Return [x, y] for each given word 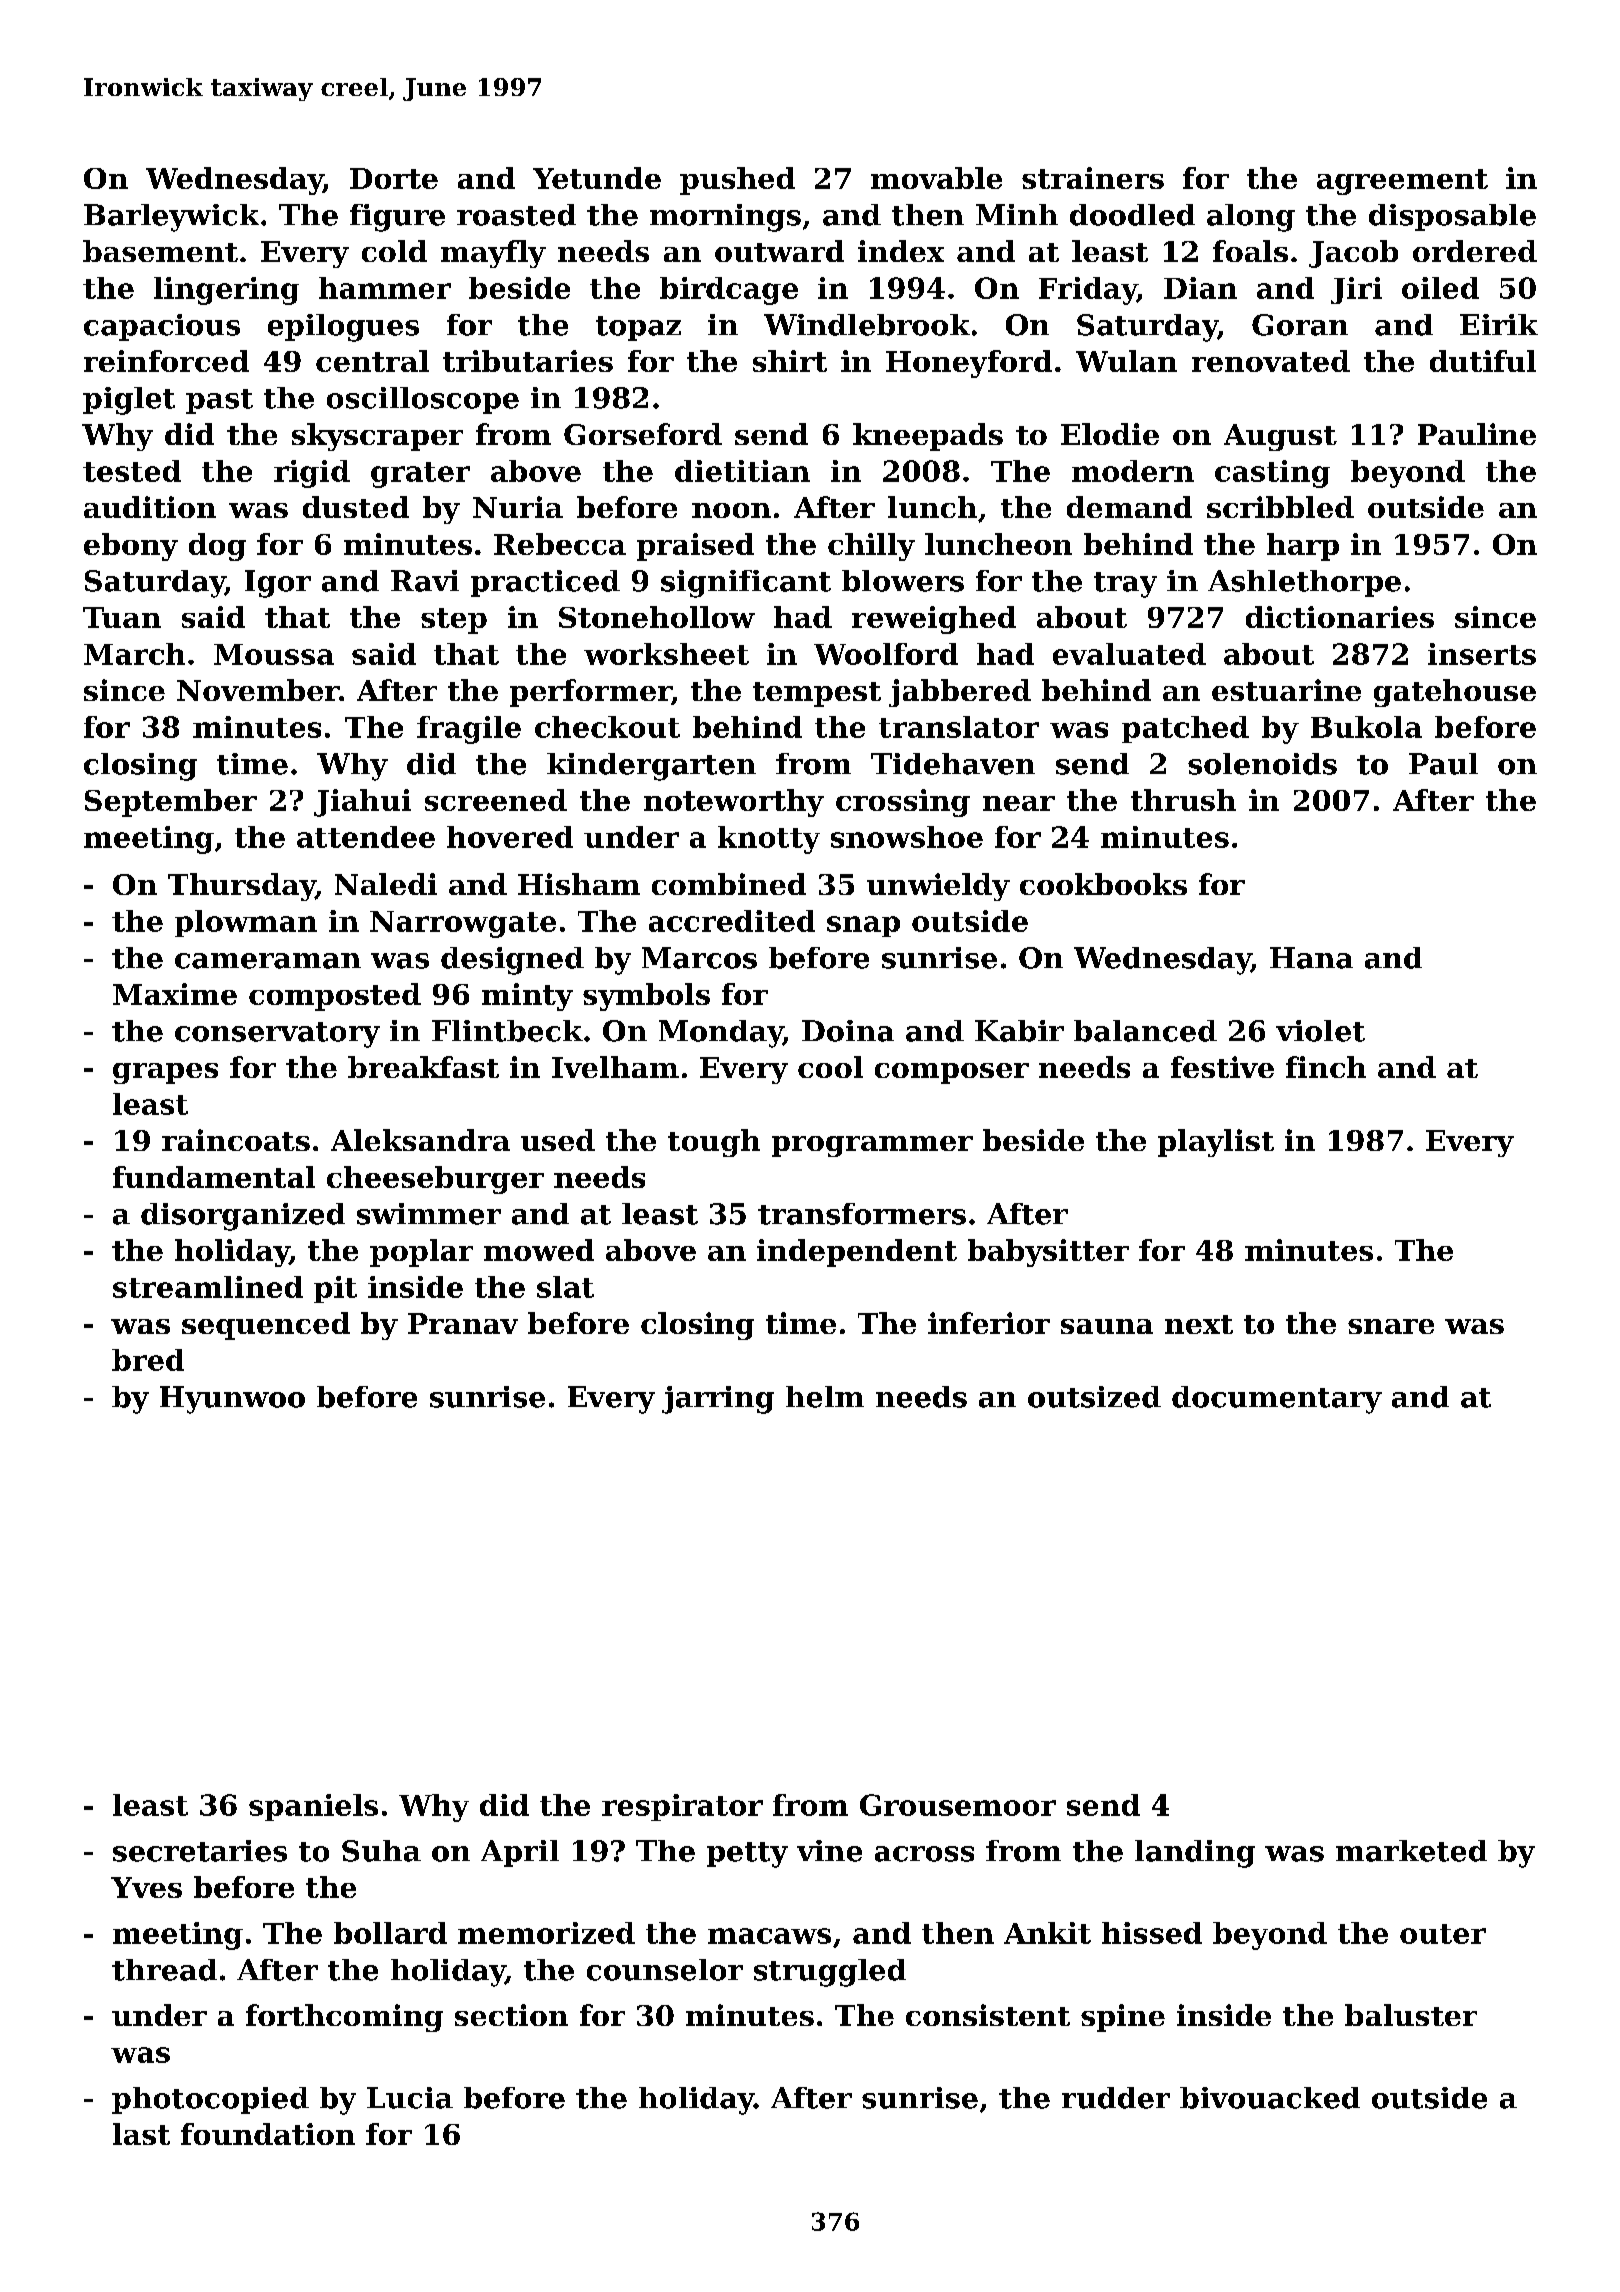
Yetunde [597, 178]
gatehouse [1455, 693]
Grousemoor [958, 1805]
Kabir [1019, 1031]
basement [160, 251]
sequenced [266, 1326]
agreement [1402, 182]
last [141, 2134]
